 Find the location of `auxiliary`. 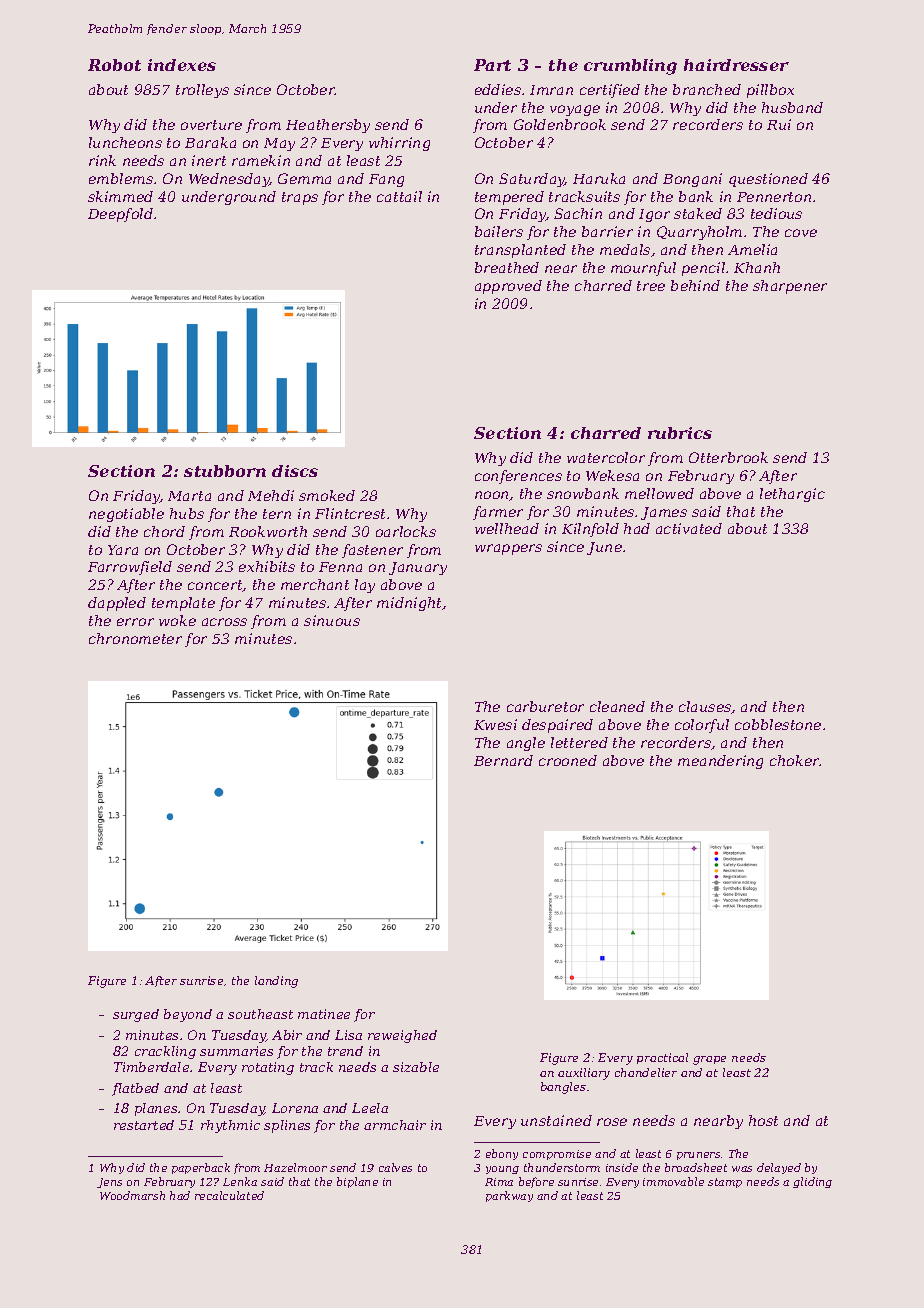

auxiliary is located at coordinates (584, 1074).
